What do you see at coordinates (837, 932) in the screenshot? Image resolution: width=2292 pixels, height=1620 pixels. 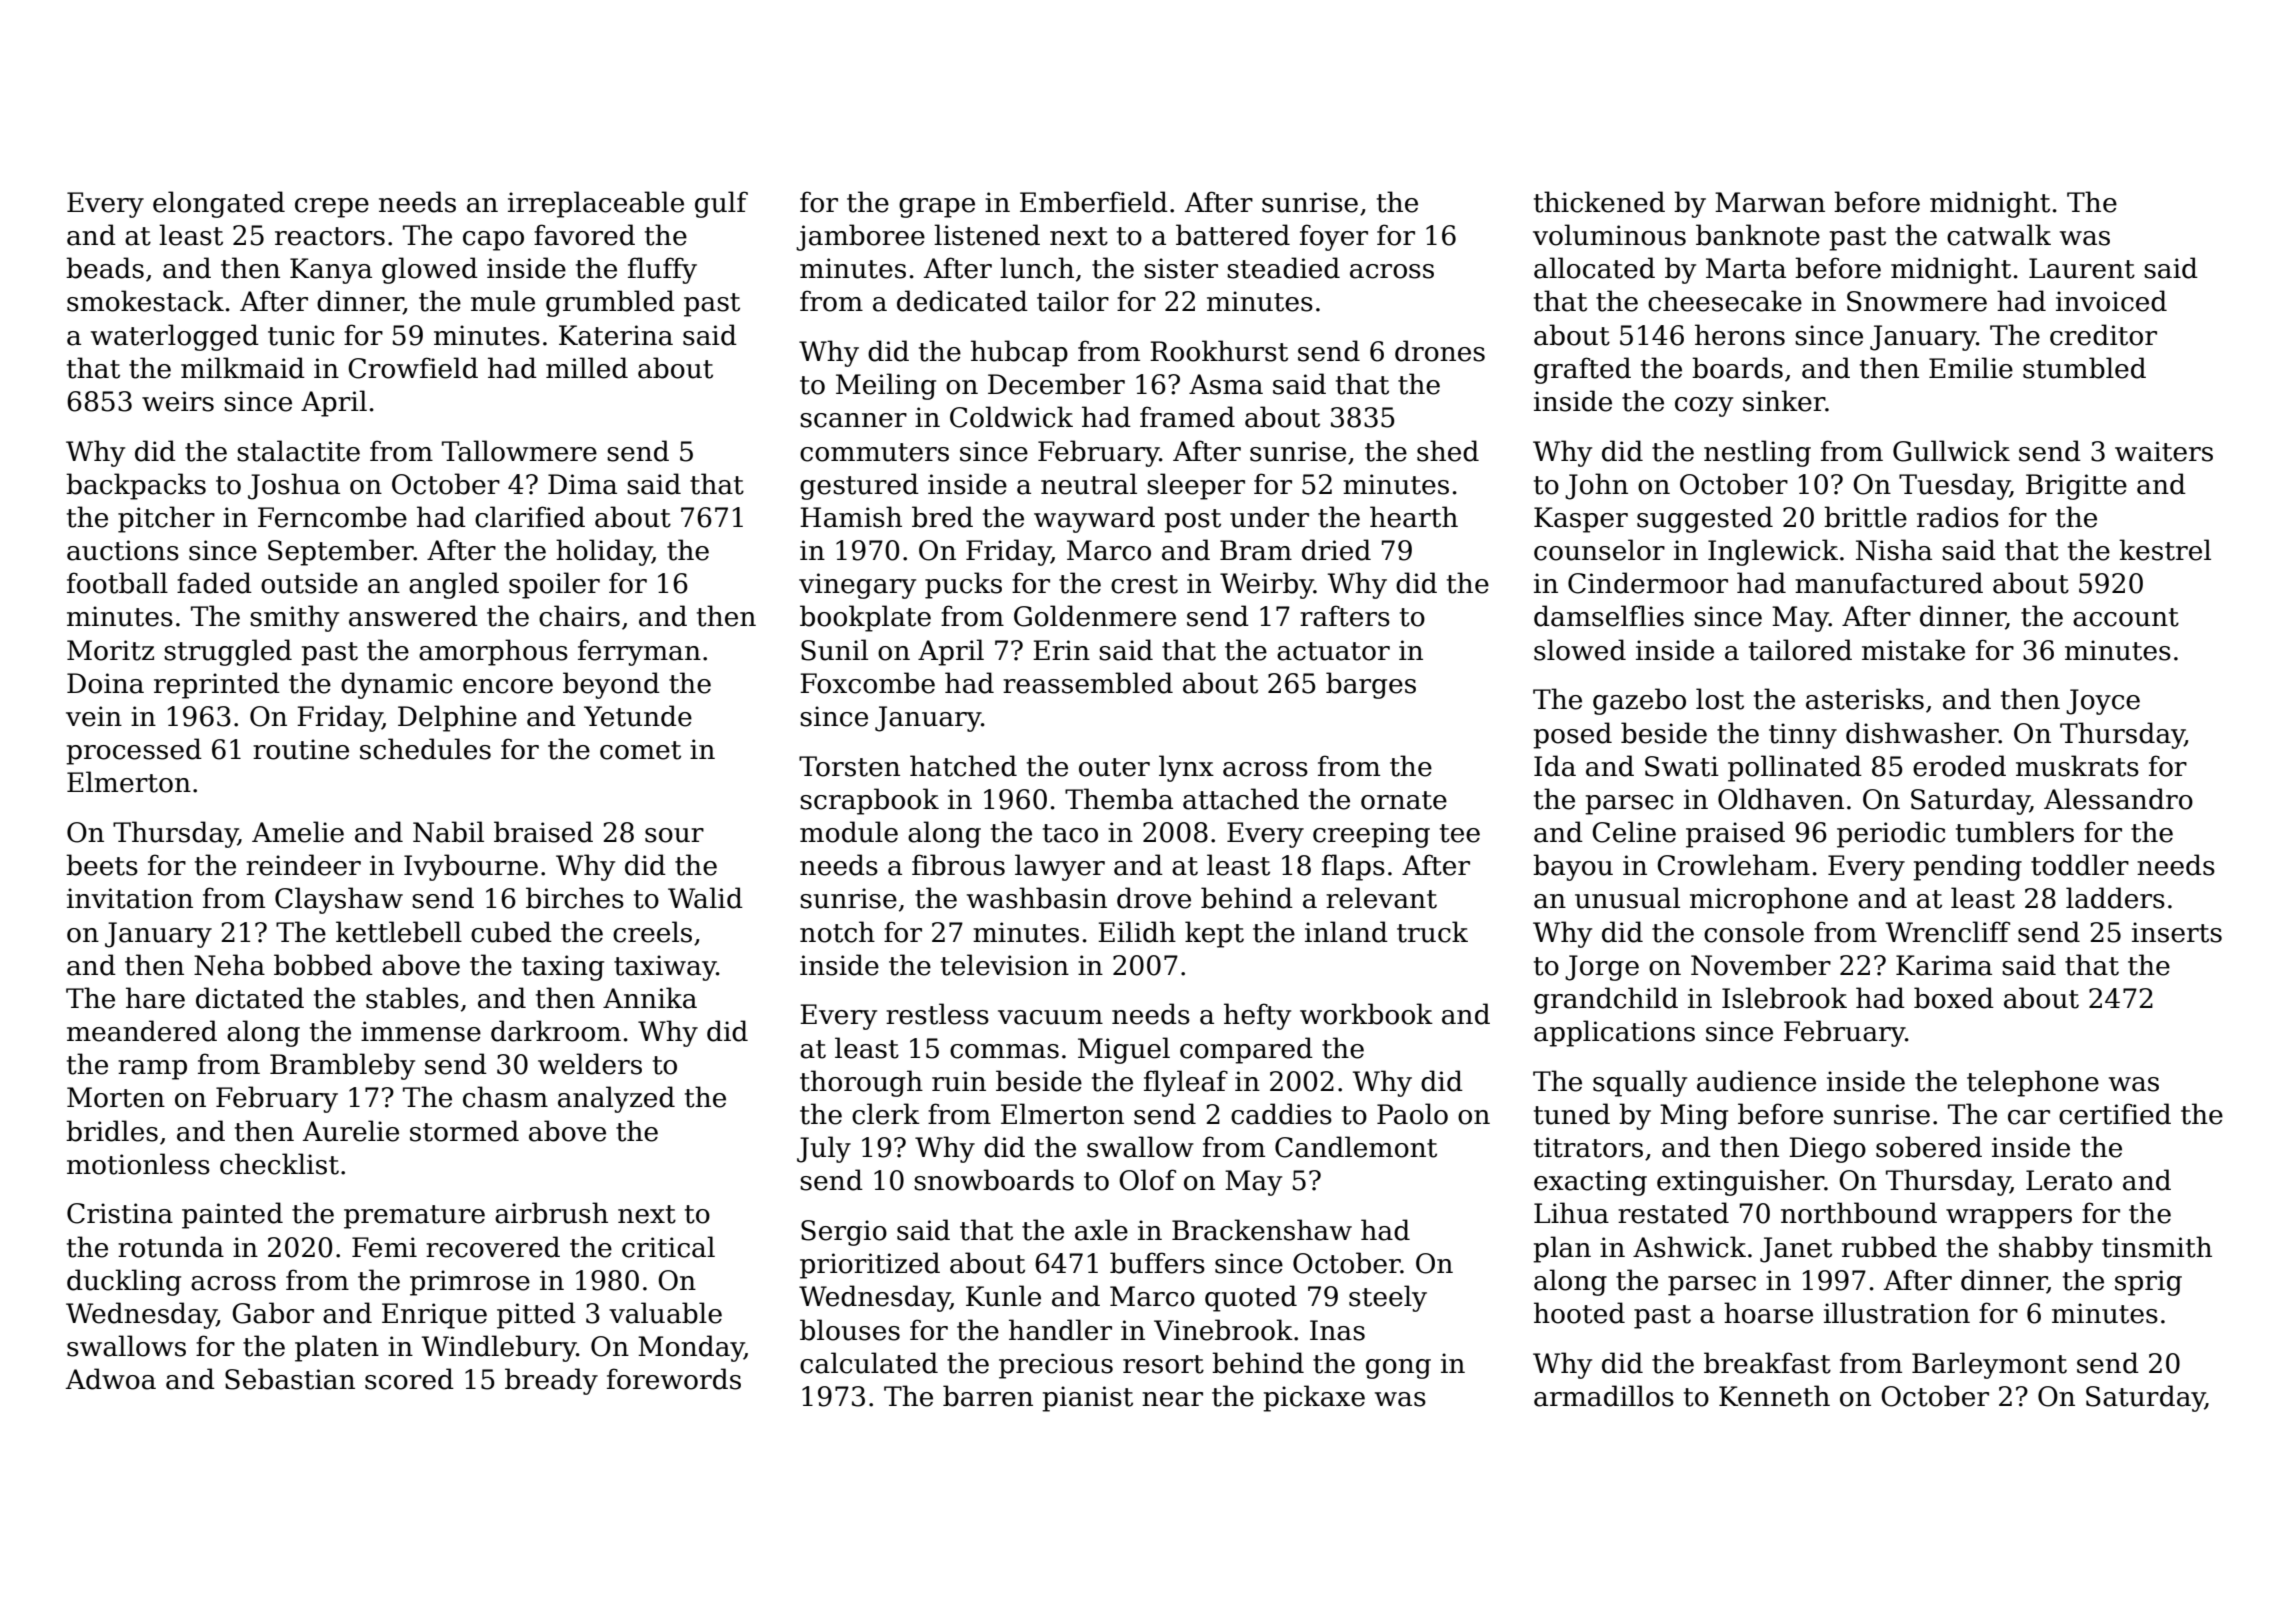 I see `notch` at bounding box center [837, 932].
